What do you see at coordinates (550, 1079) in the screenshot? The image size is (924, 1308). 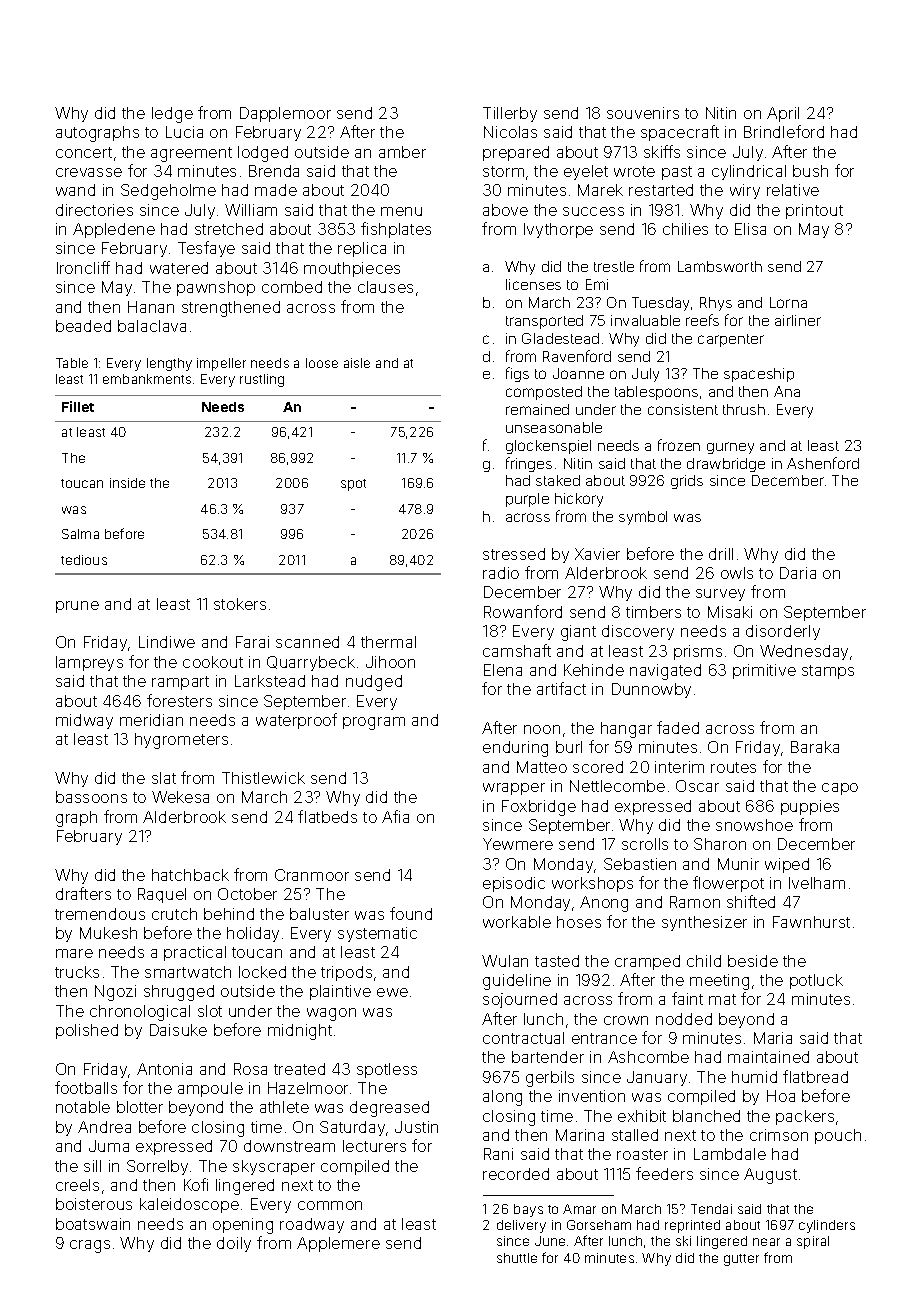 I see `gerbils` at bounding box center [550, 1079].
